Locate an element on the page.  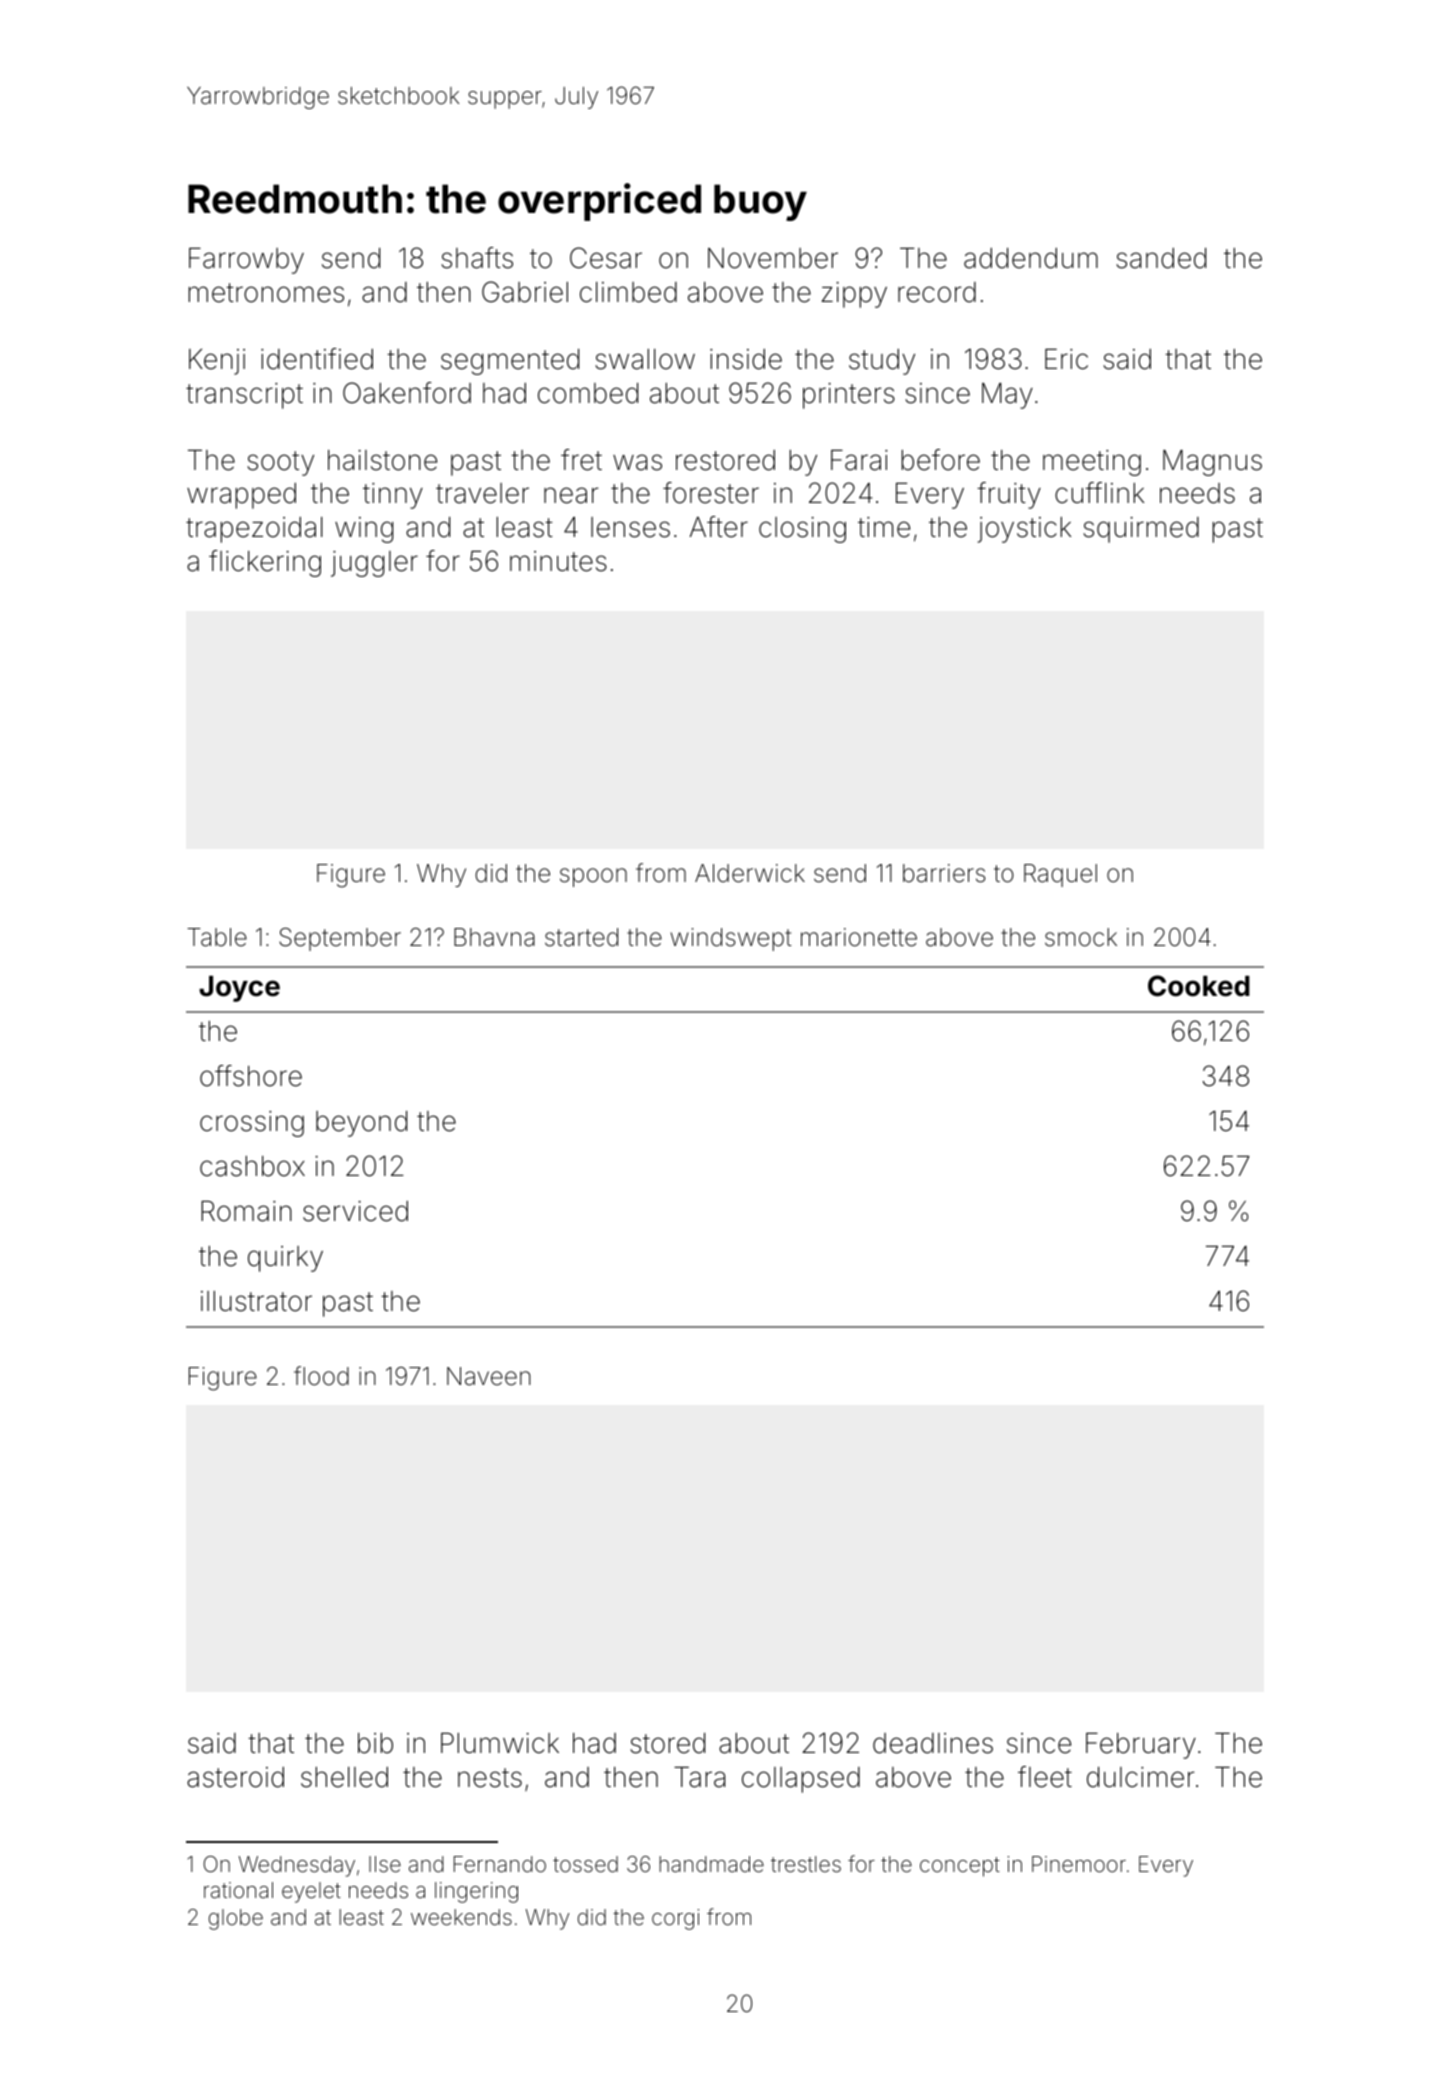
windswept is located at coordinates (731, 939).
